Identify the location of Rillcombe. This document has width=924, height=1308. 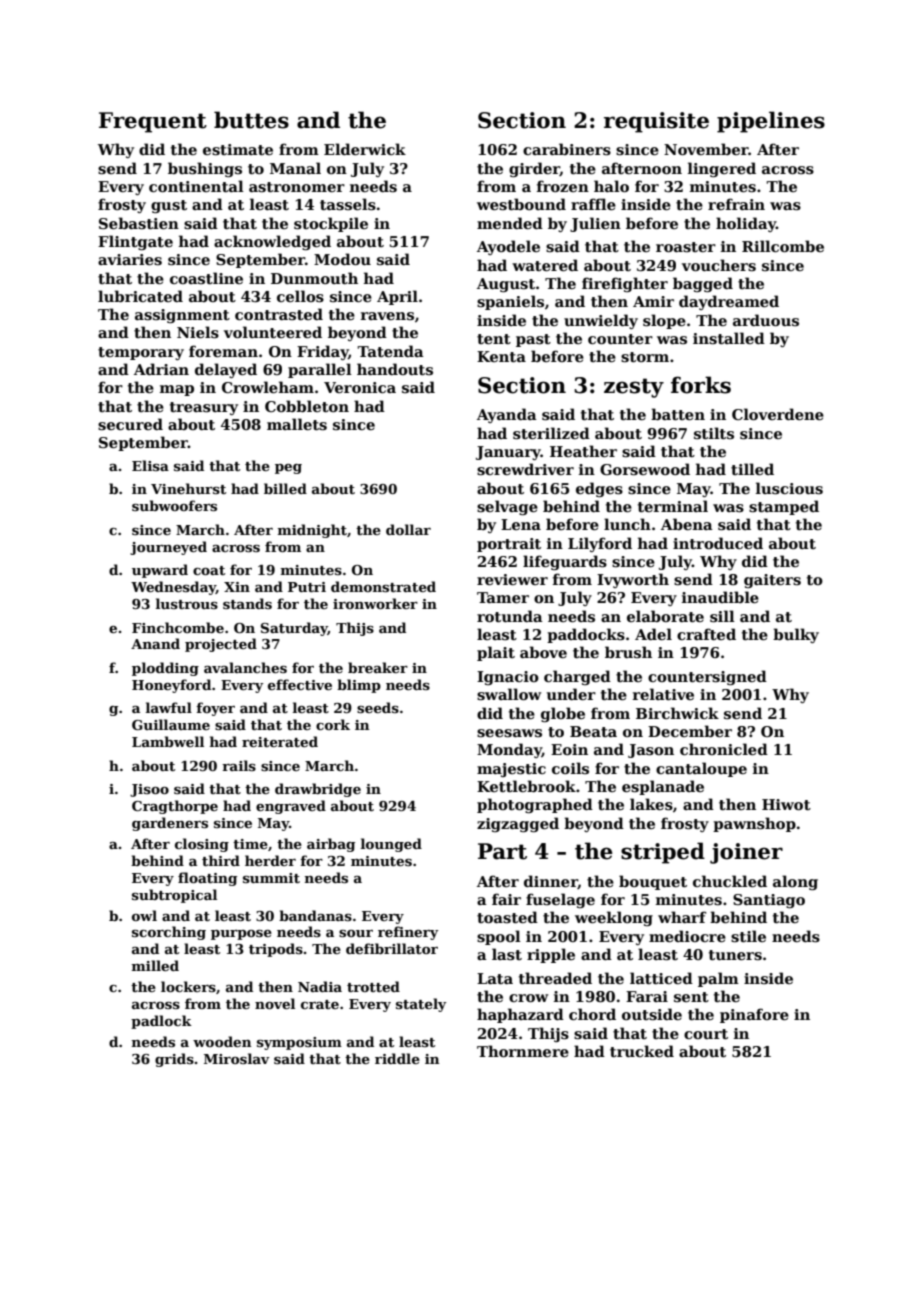
(783, 246).
